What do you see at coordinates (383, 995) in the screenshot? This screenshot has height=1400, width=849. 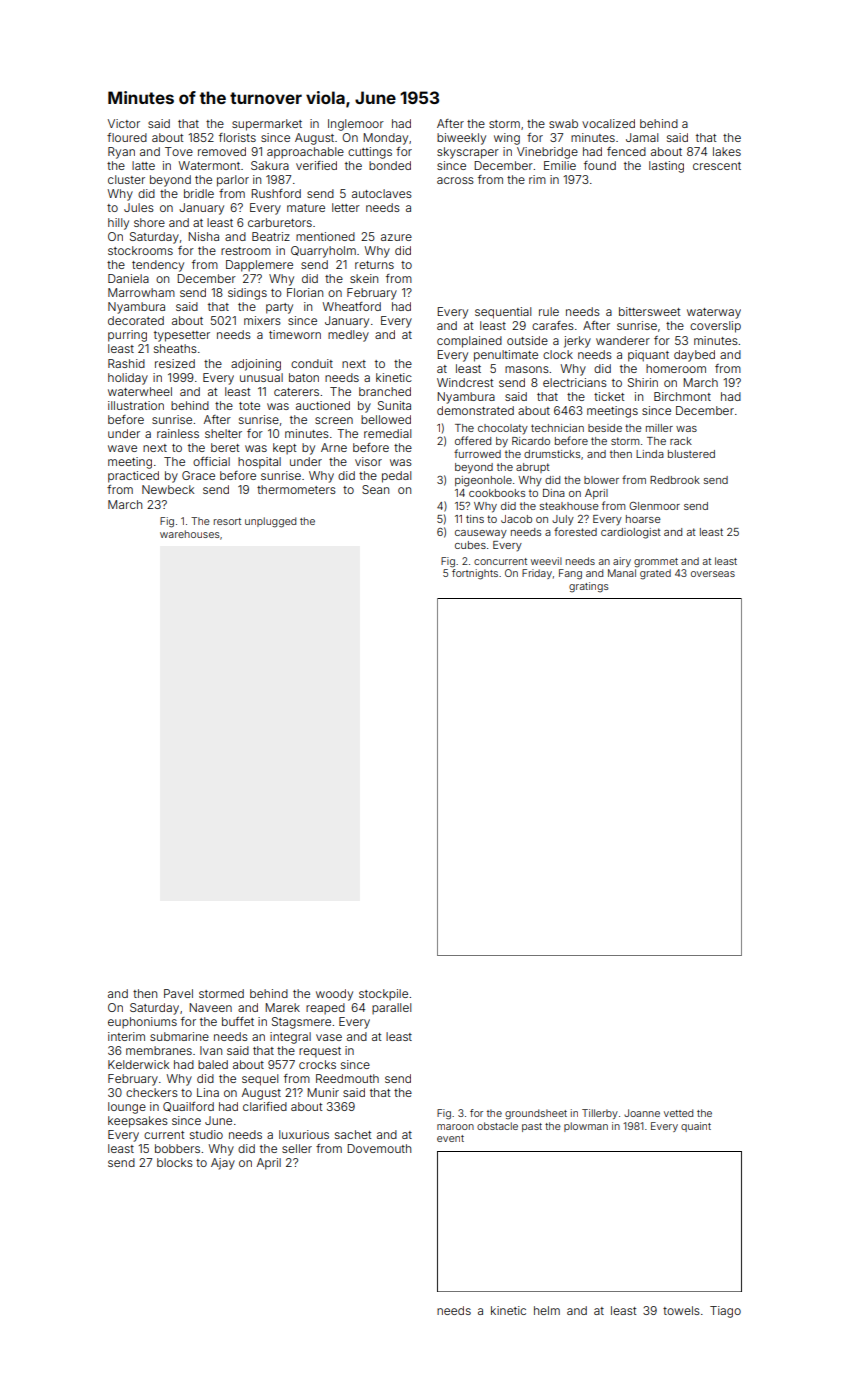 I see `stockpile` at bounding box center [383, 995].
